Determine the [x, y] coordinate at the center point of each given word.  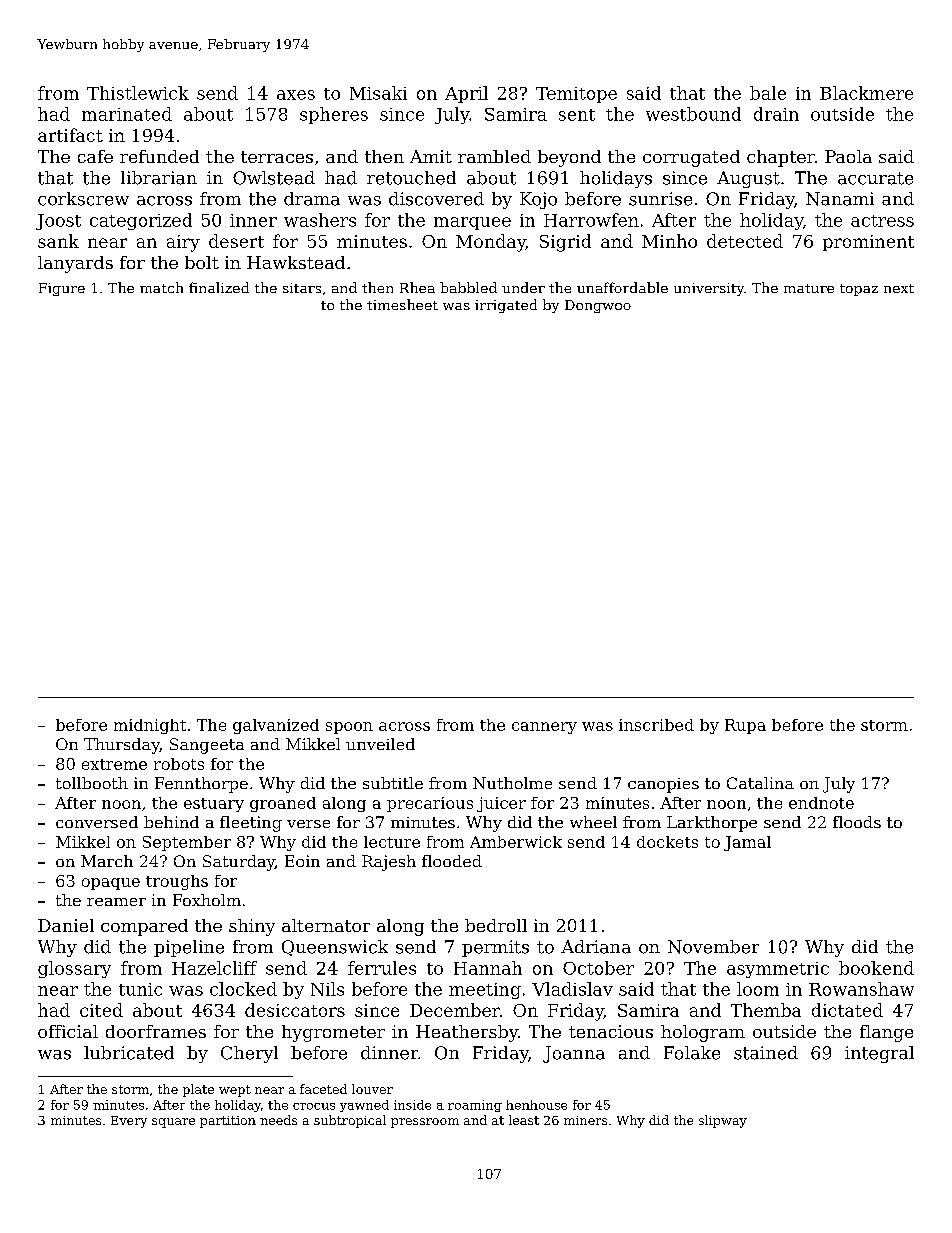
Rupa [745, 726]
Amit [431, 156]
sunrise [660, 199]
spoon [349, 728]
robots [179, 764]
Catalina [760, 783]
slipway [723, 1121]
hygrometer [333, 1033]
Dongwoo [598, 306]
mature [809, 288]
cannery [544, 728]
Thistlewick [138, 93]
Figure [62, 289]
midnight [150, 726]
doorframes [156, 1031]
